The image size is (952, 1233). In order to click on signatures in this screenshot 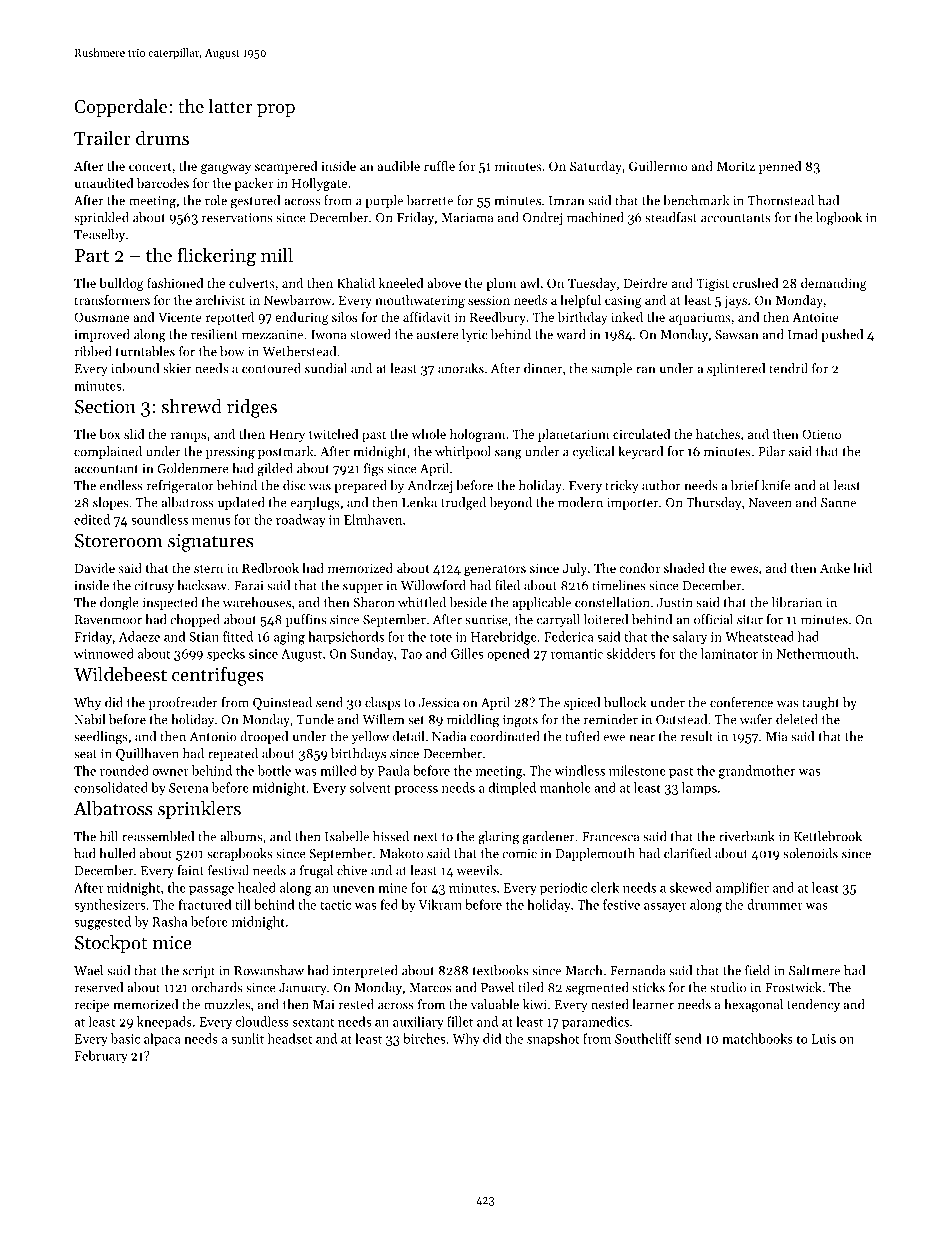, I will do `click(210, 543)`.
